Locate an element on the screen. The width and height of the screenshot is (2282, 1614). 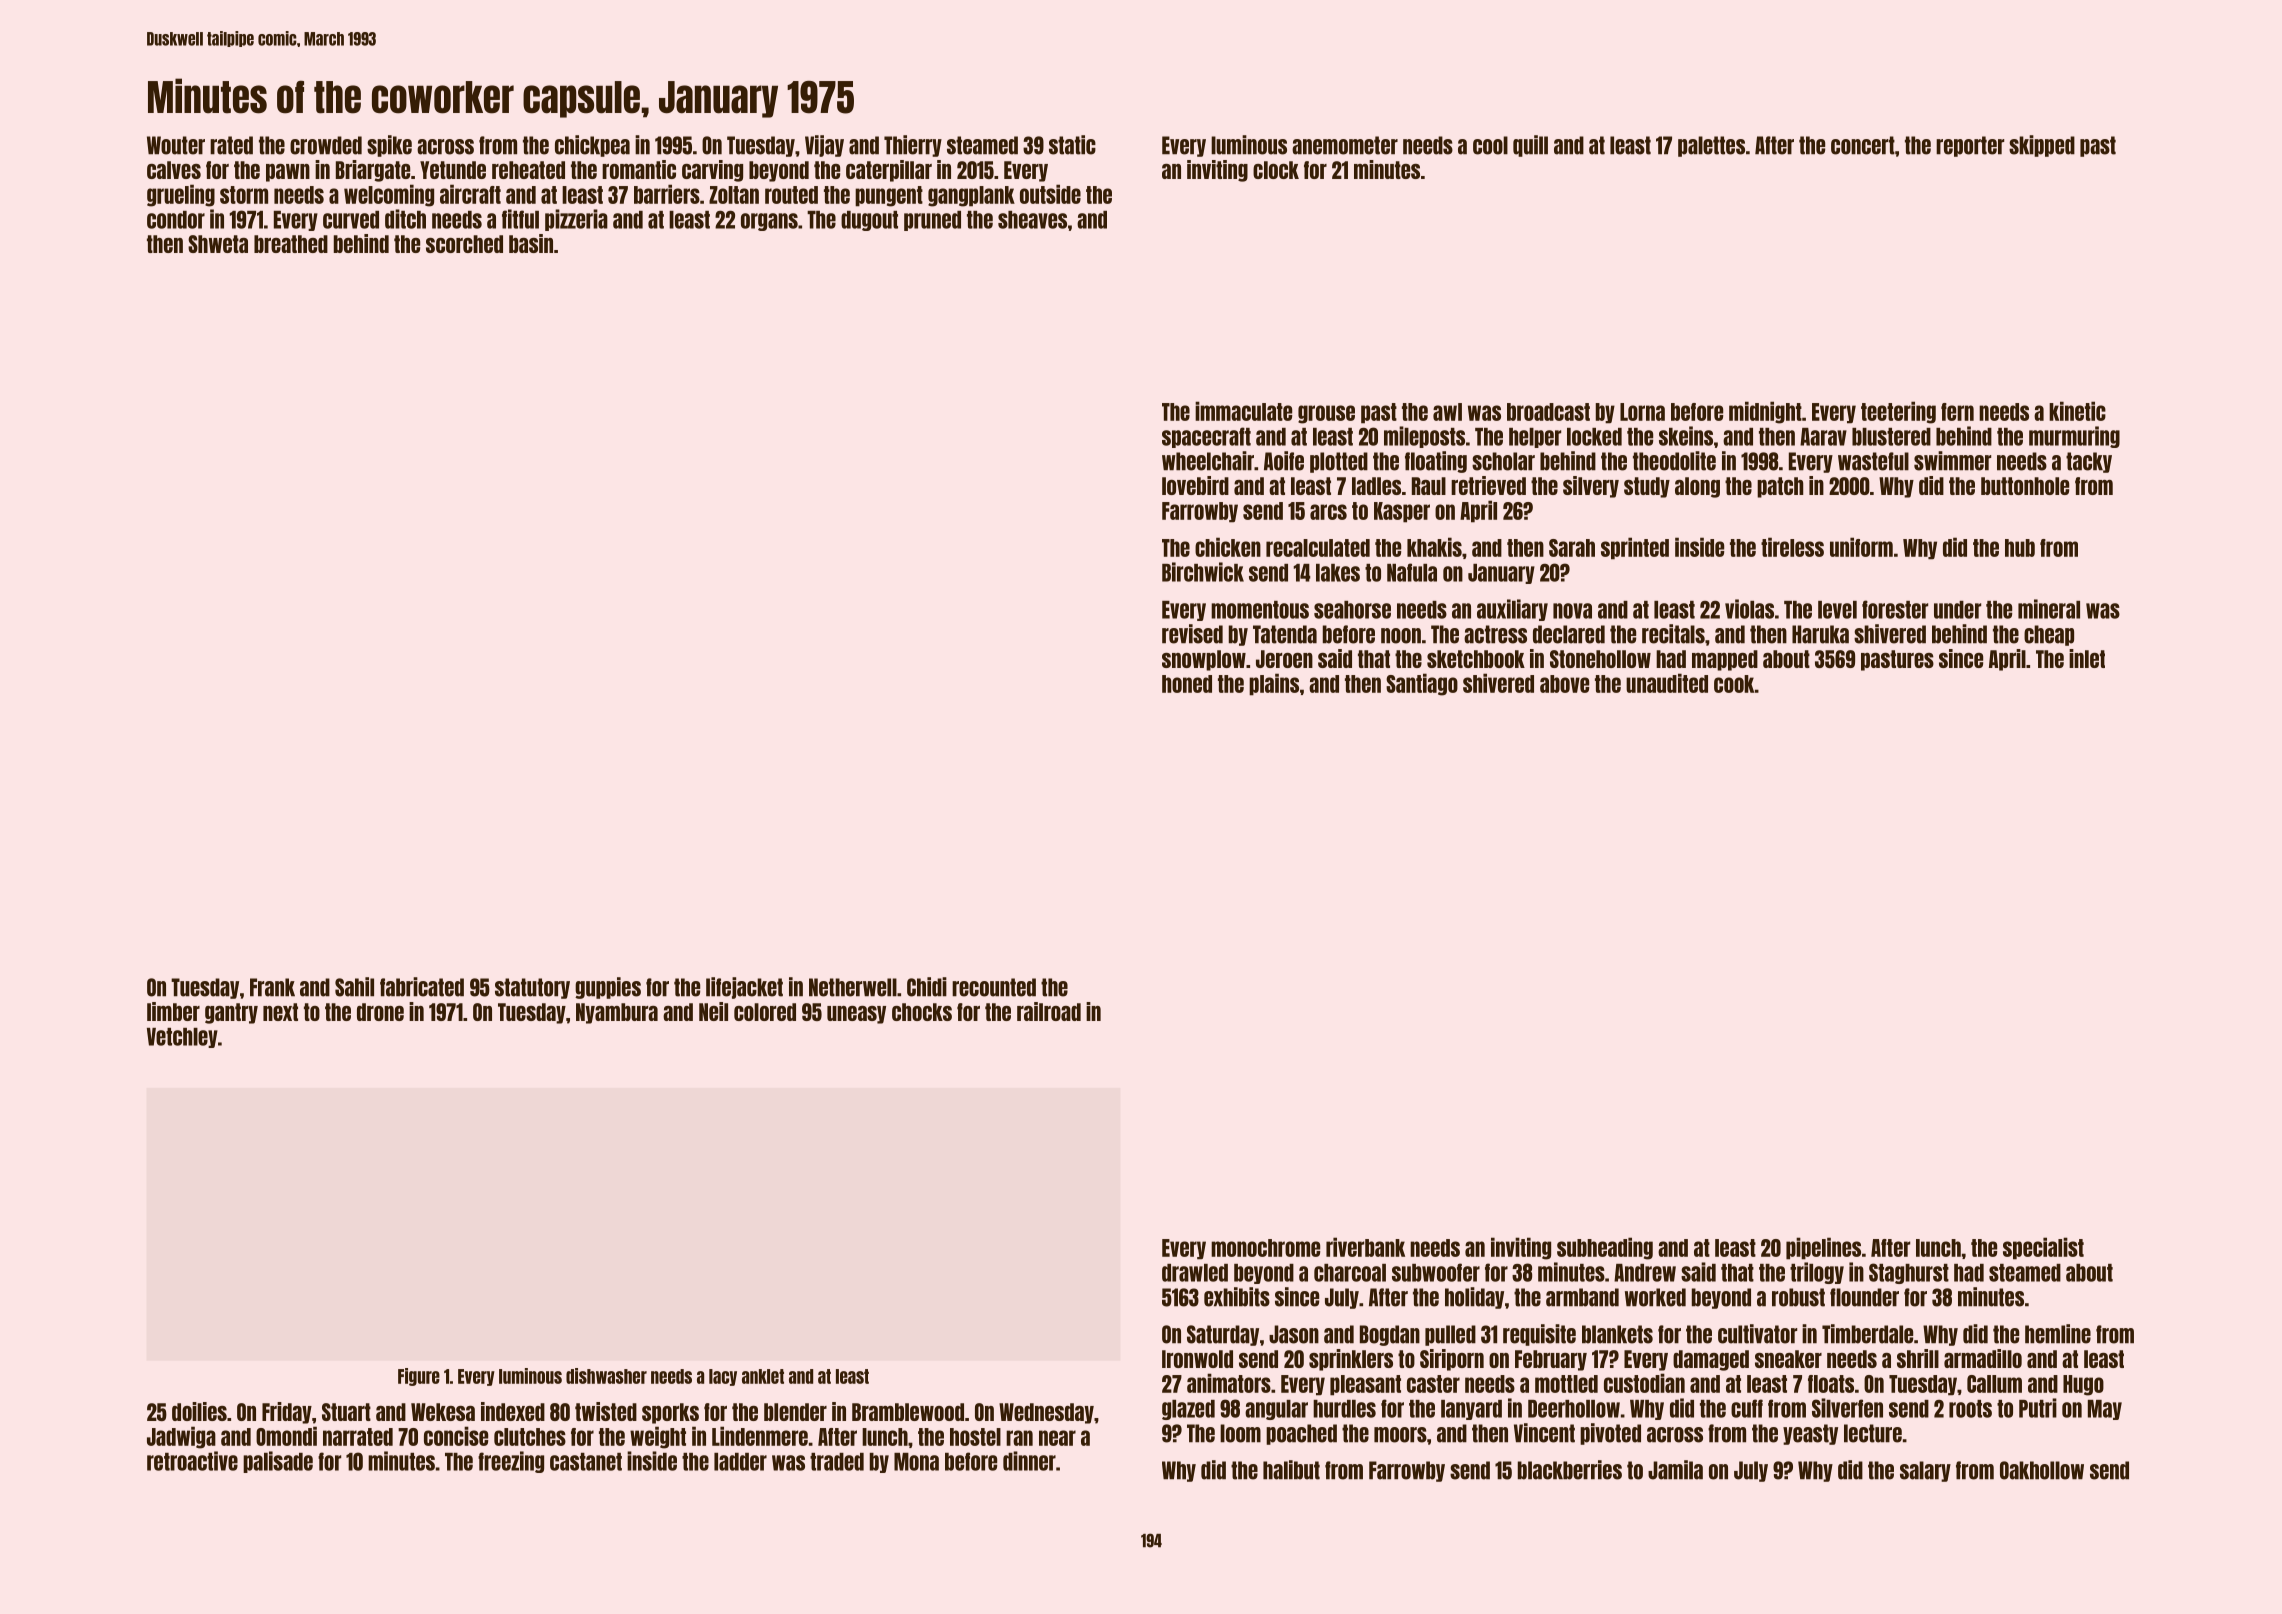
railroad is located at coordinates (1049, 1011).
